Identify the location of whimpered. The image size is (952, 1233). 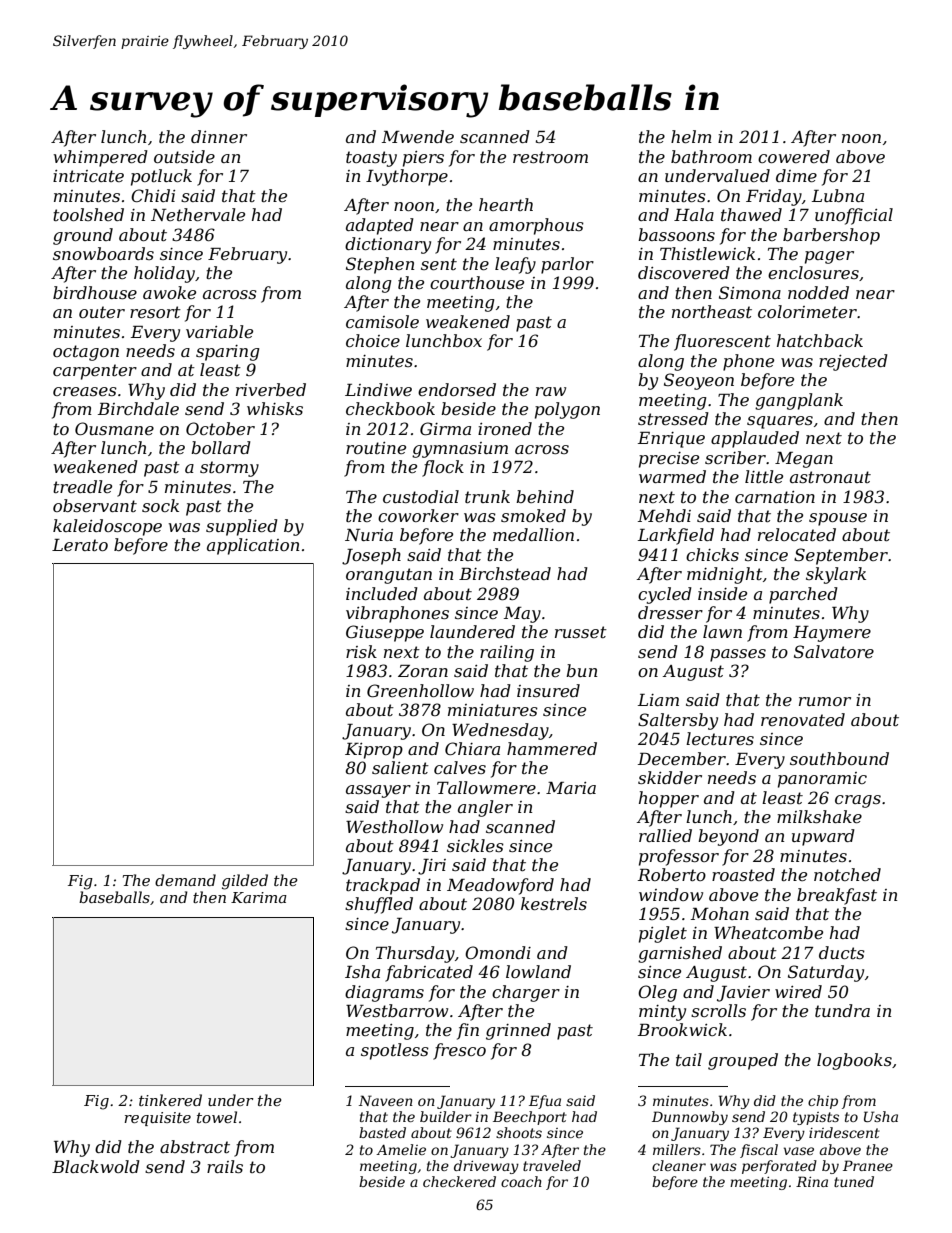
(101, 158).
